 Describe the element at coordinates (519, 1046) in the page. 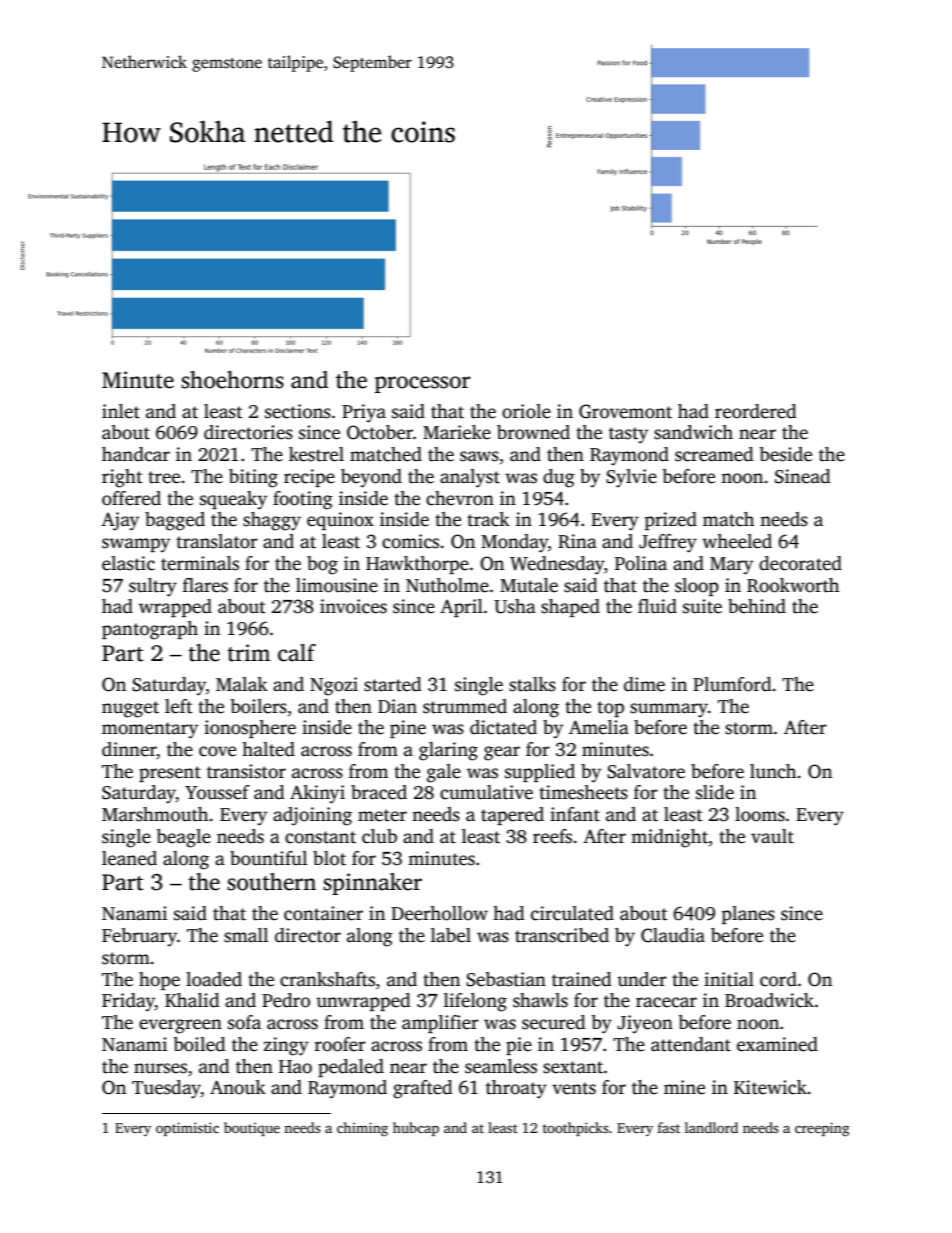

I see `pie` at that location.
